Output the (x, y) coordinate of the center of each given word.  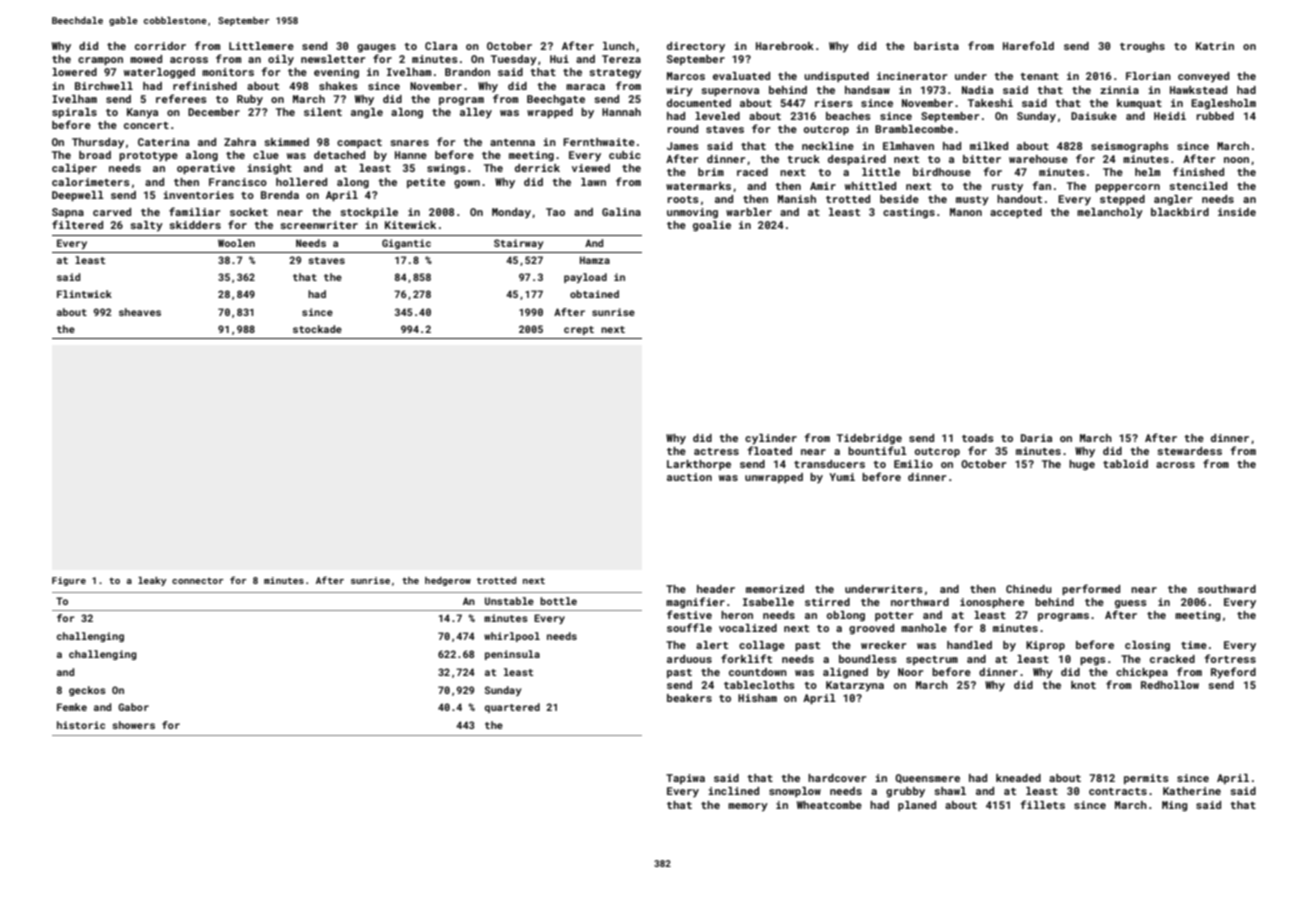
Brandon (467, 72)
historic (81, 725)
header (716, 589)
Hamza (595, 260)
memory (748, 807)
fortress (1230, 658)
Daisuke (1094, 116)
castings (909, 213)
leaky (152, 581)
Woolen (236, 243)
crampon (100, 61)
